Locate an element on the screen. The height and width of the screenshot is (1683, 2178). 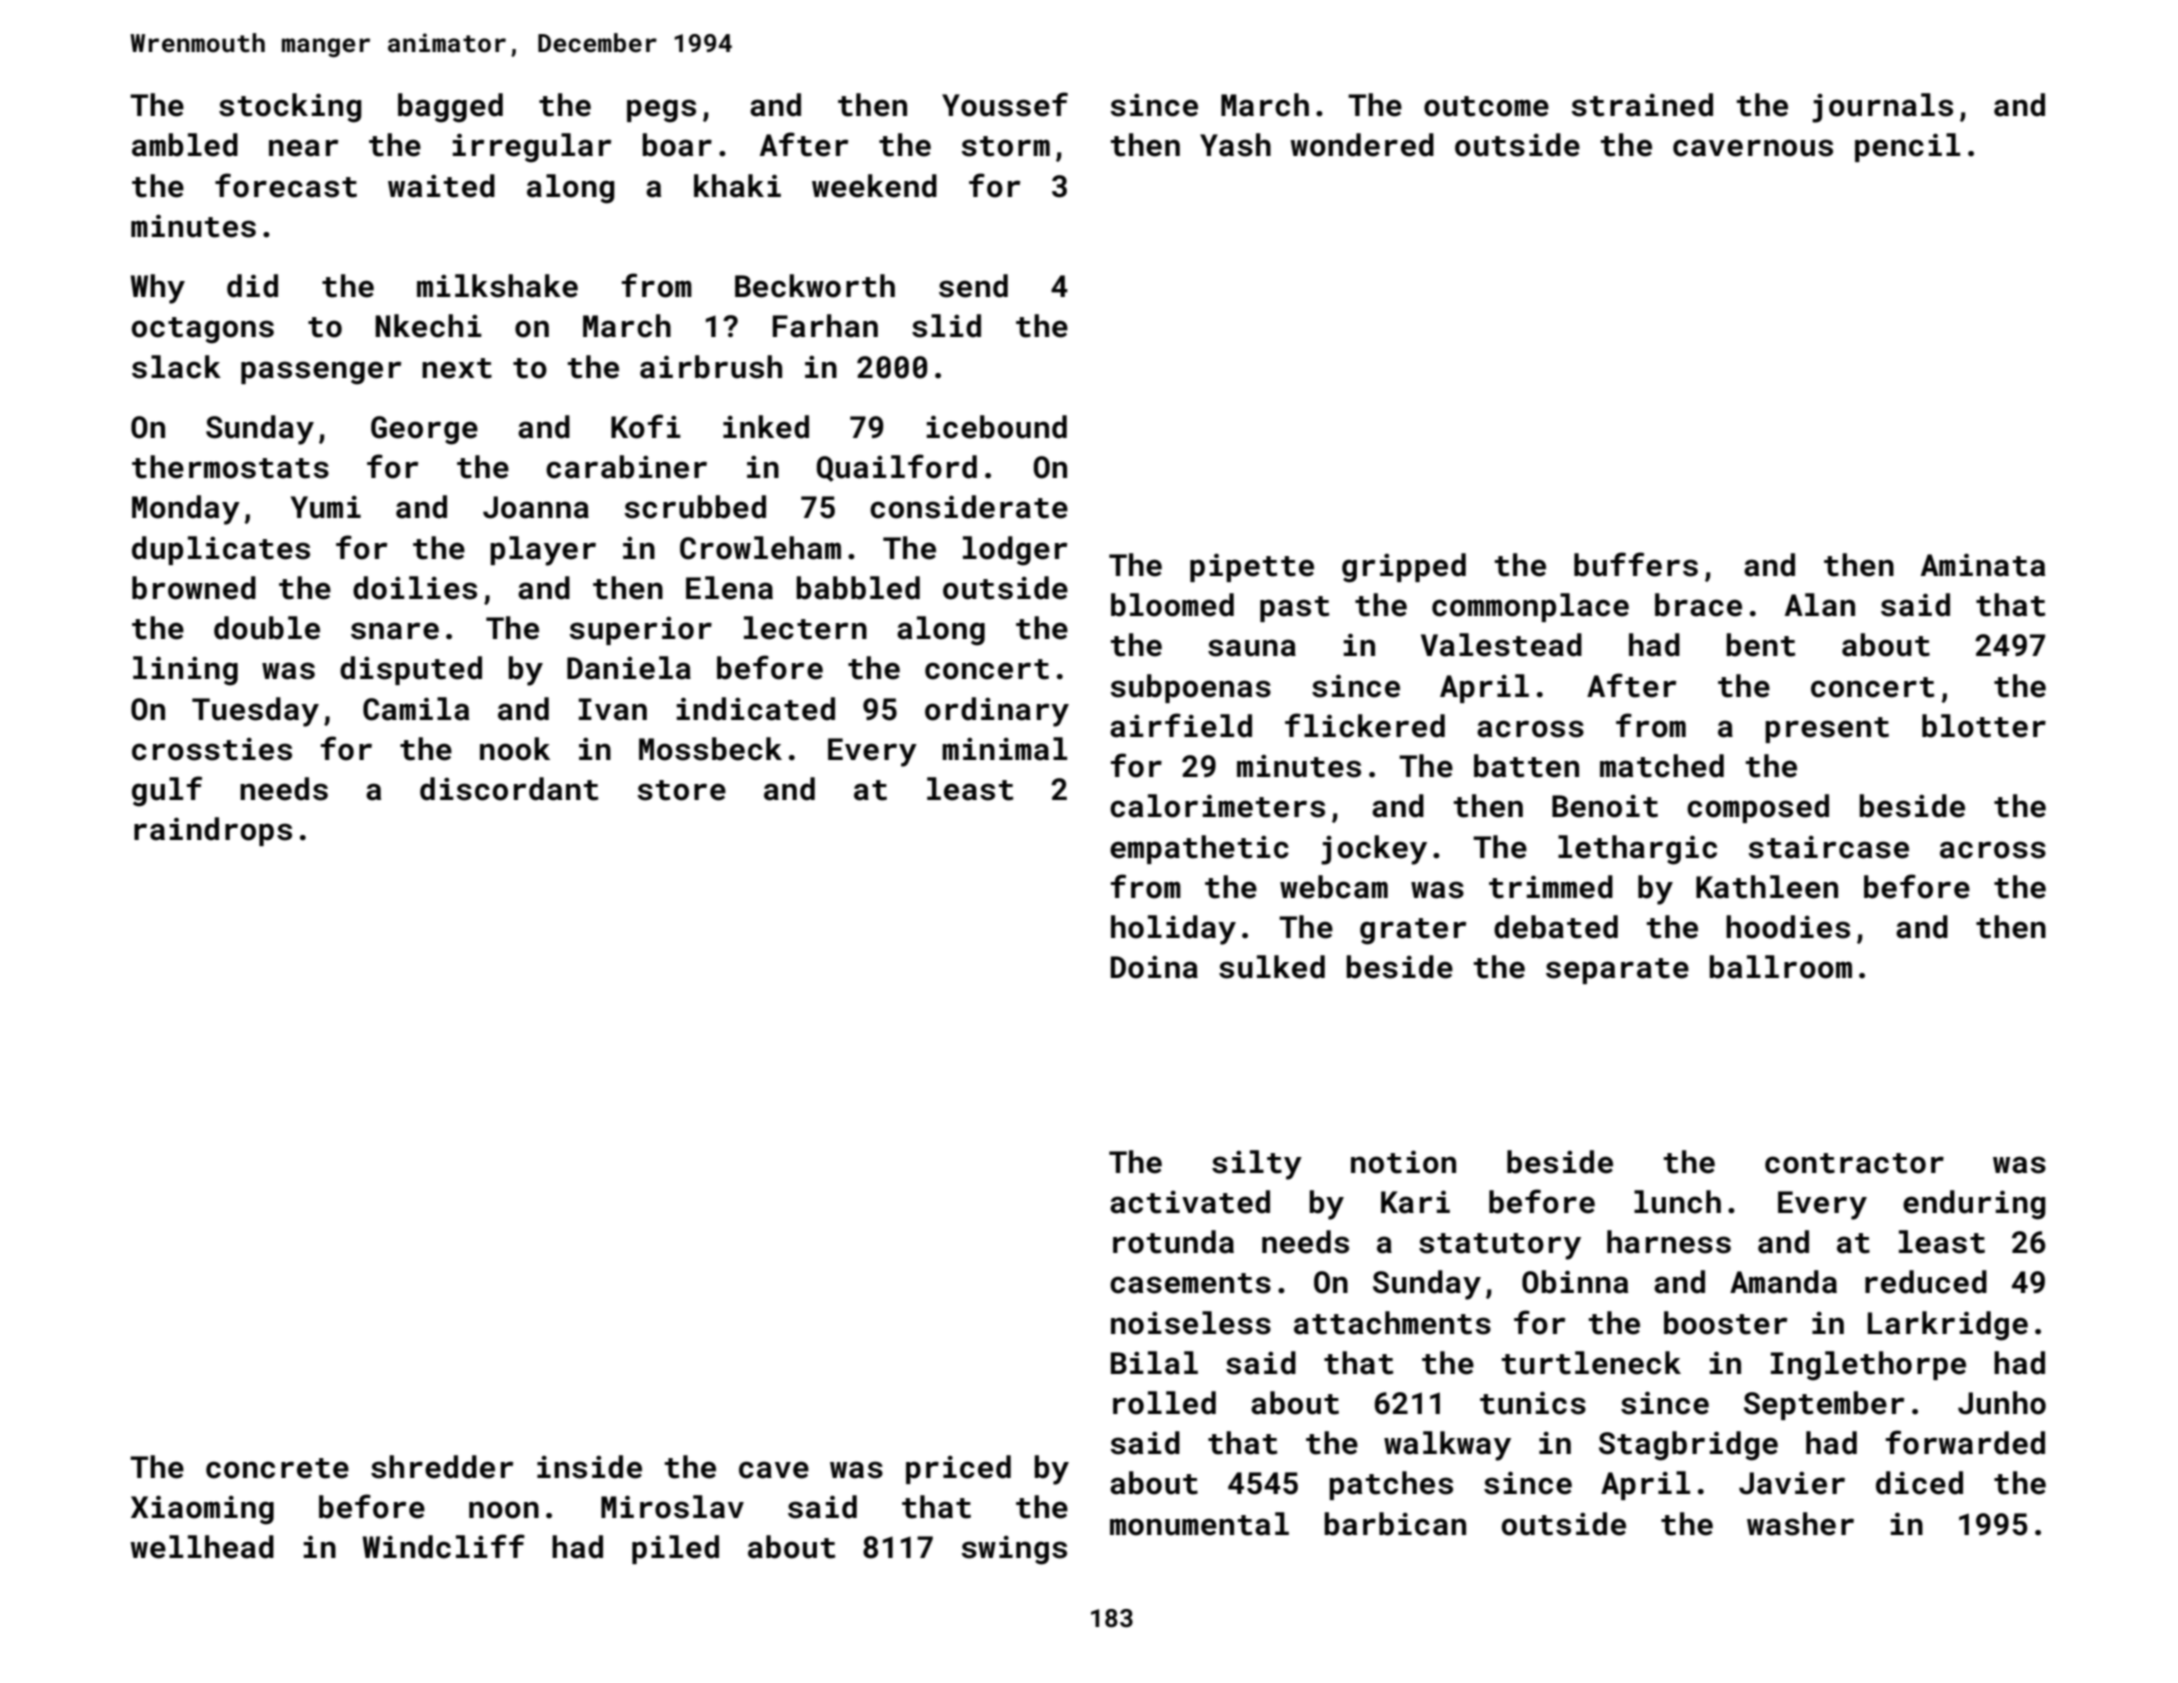
bagged is located at coordinates (450, 108).
